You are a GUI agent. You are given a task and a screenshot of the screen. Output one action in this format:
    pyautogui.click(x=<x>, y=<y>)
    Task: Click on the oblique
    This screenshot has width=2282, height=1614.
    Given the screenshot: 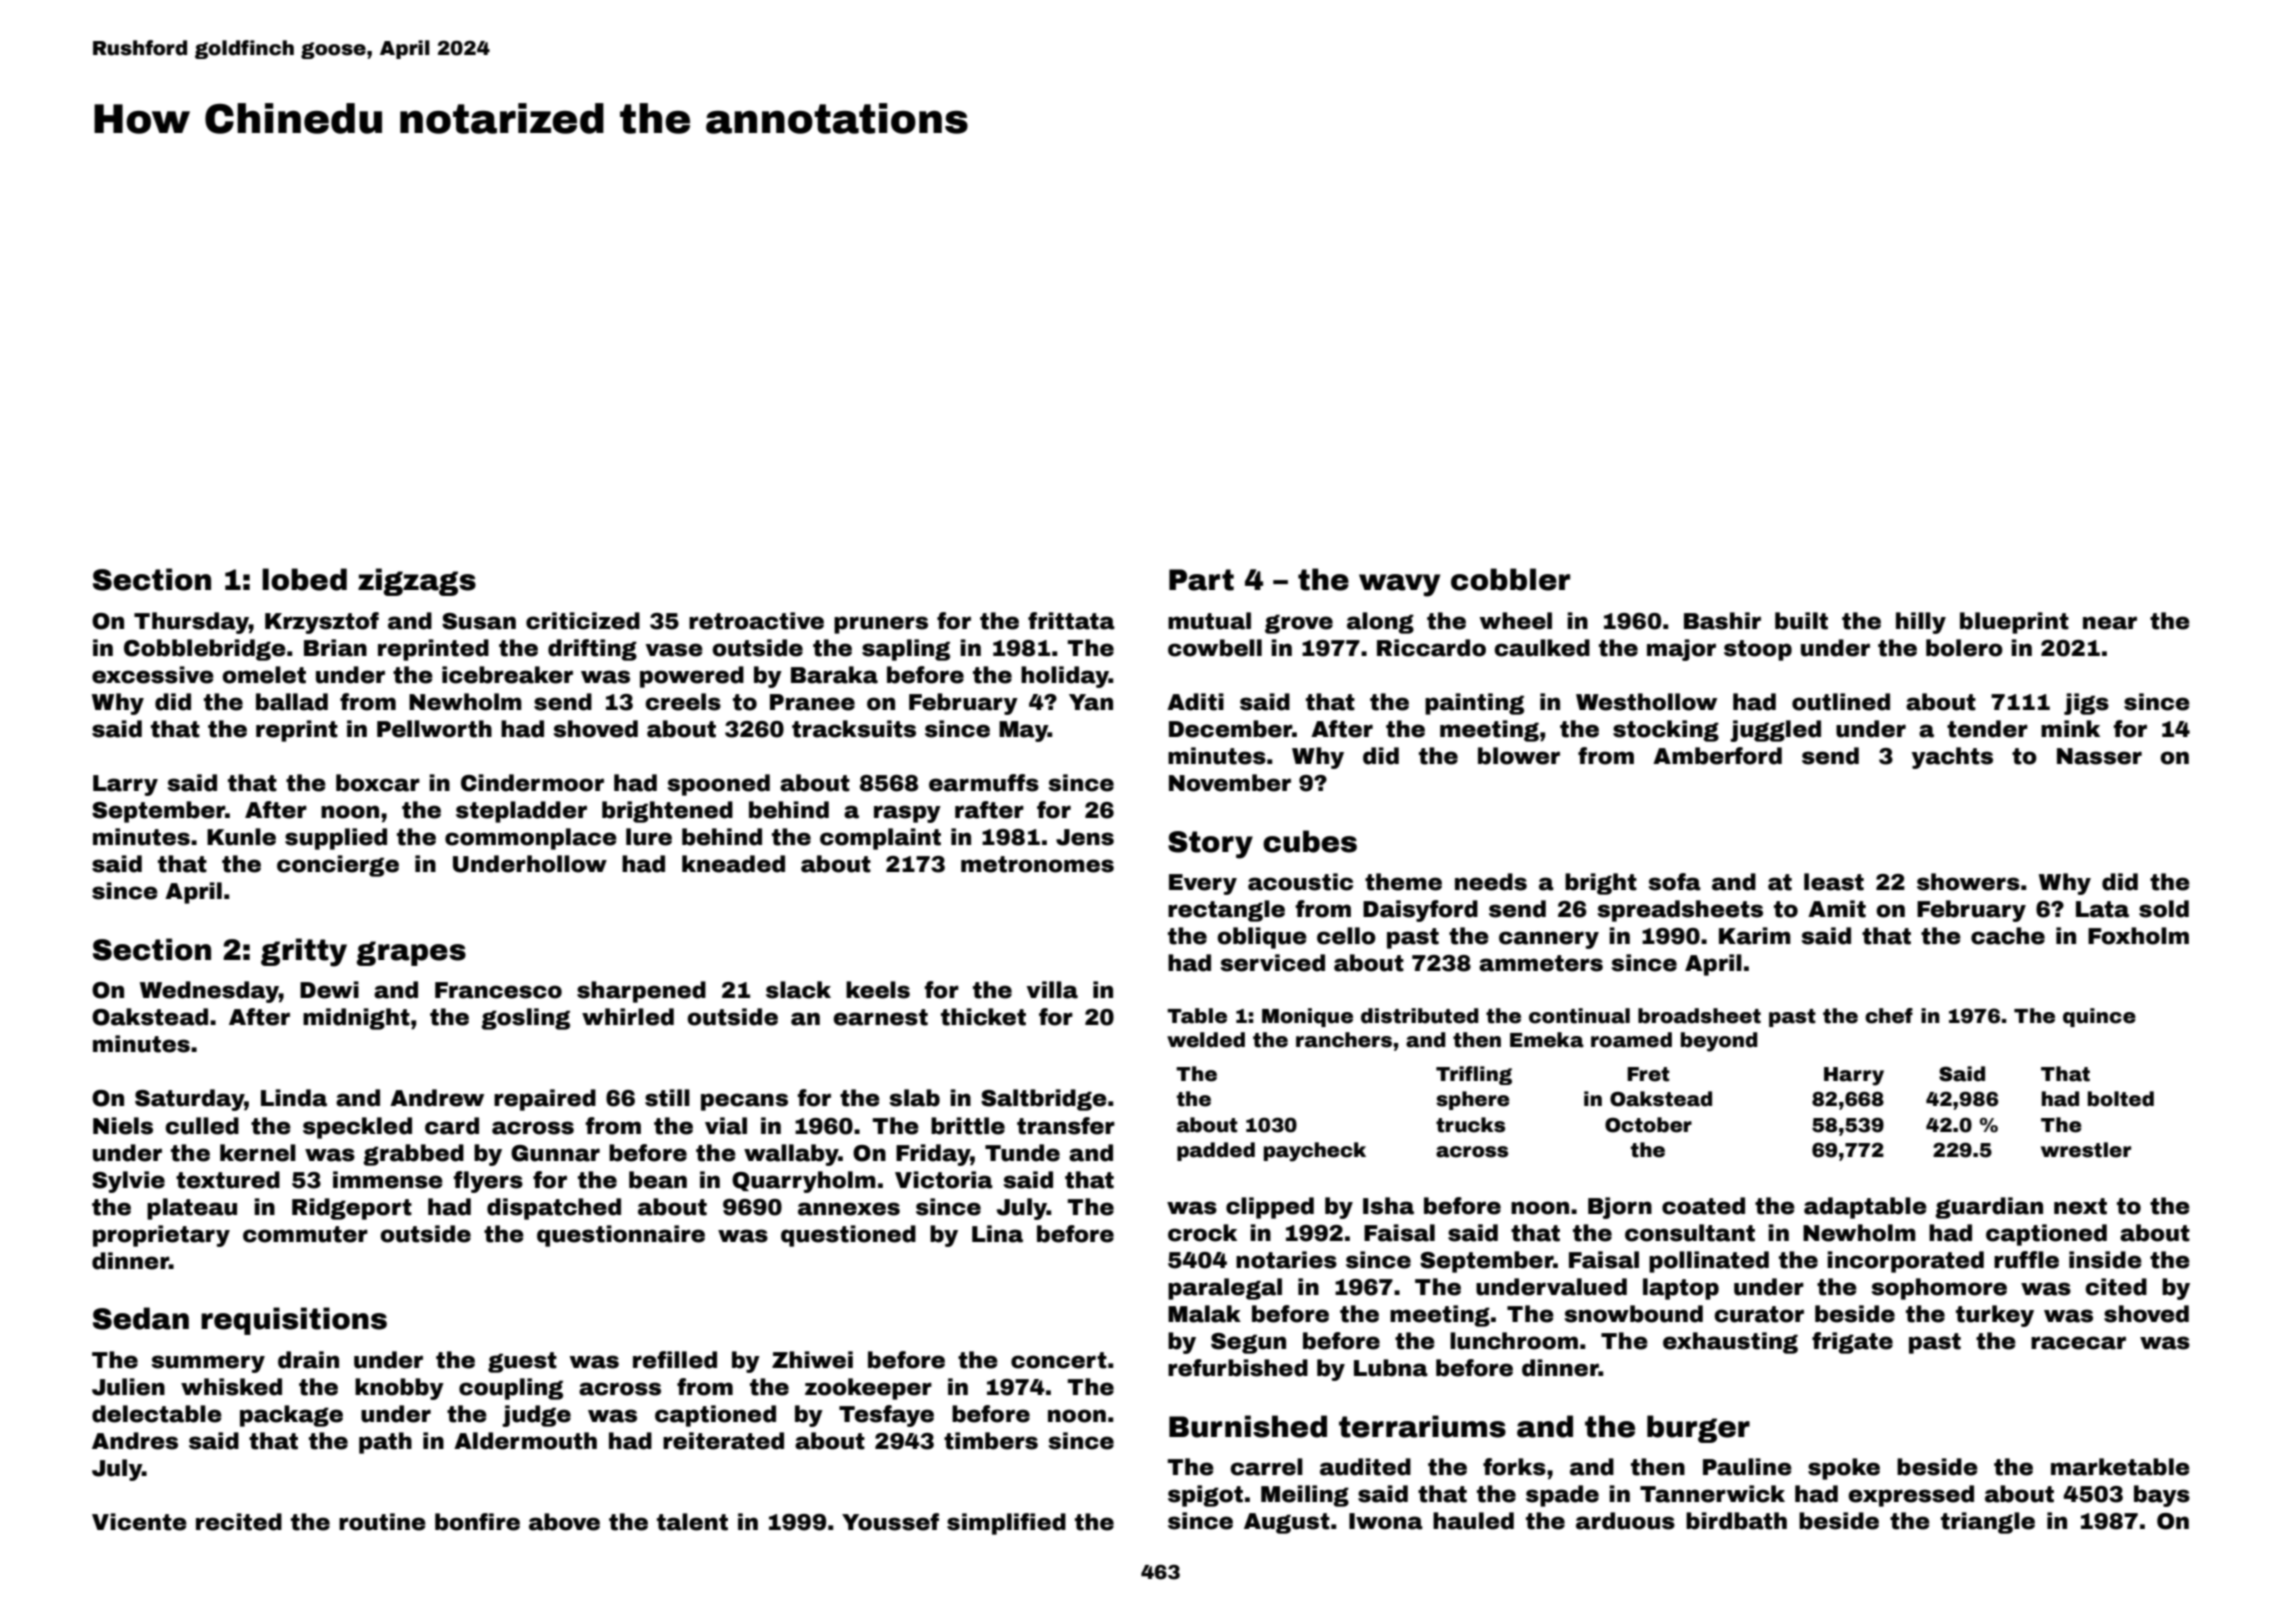 What is the action you would take?
    pyautogui.click(x=1262, y=938)
